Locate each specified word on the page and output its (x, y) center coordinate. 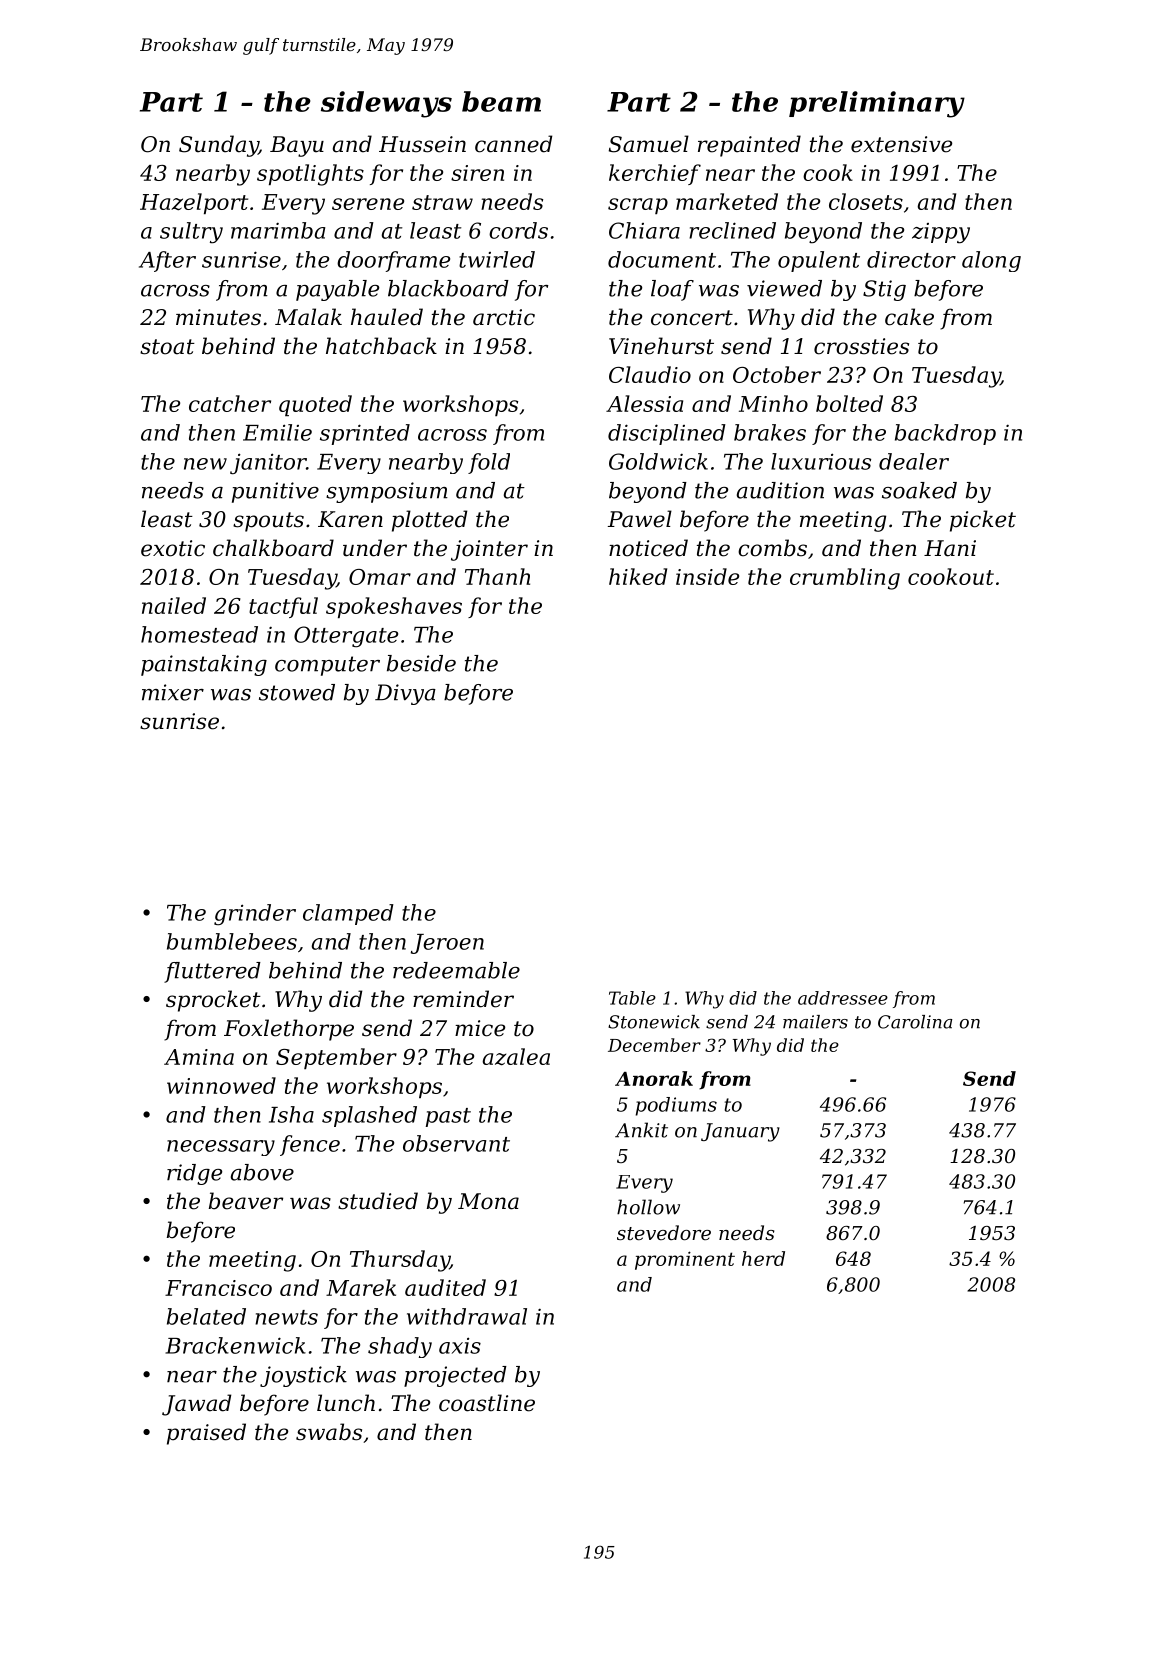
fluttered (212, 972)
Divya (405, 694)
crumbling (845, 579)
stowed (297, 692)
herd (763, 1258)
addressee (843, 998)
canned (513, 144)
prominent (685, 1260)
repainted (749, 146)
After (167, 261)
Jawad (196, 1405)
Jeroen (447, 944)
